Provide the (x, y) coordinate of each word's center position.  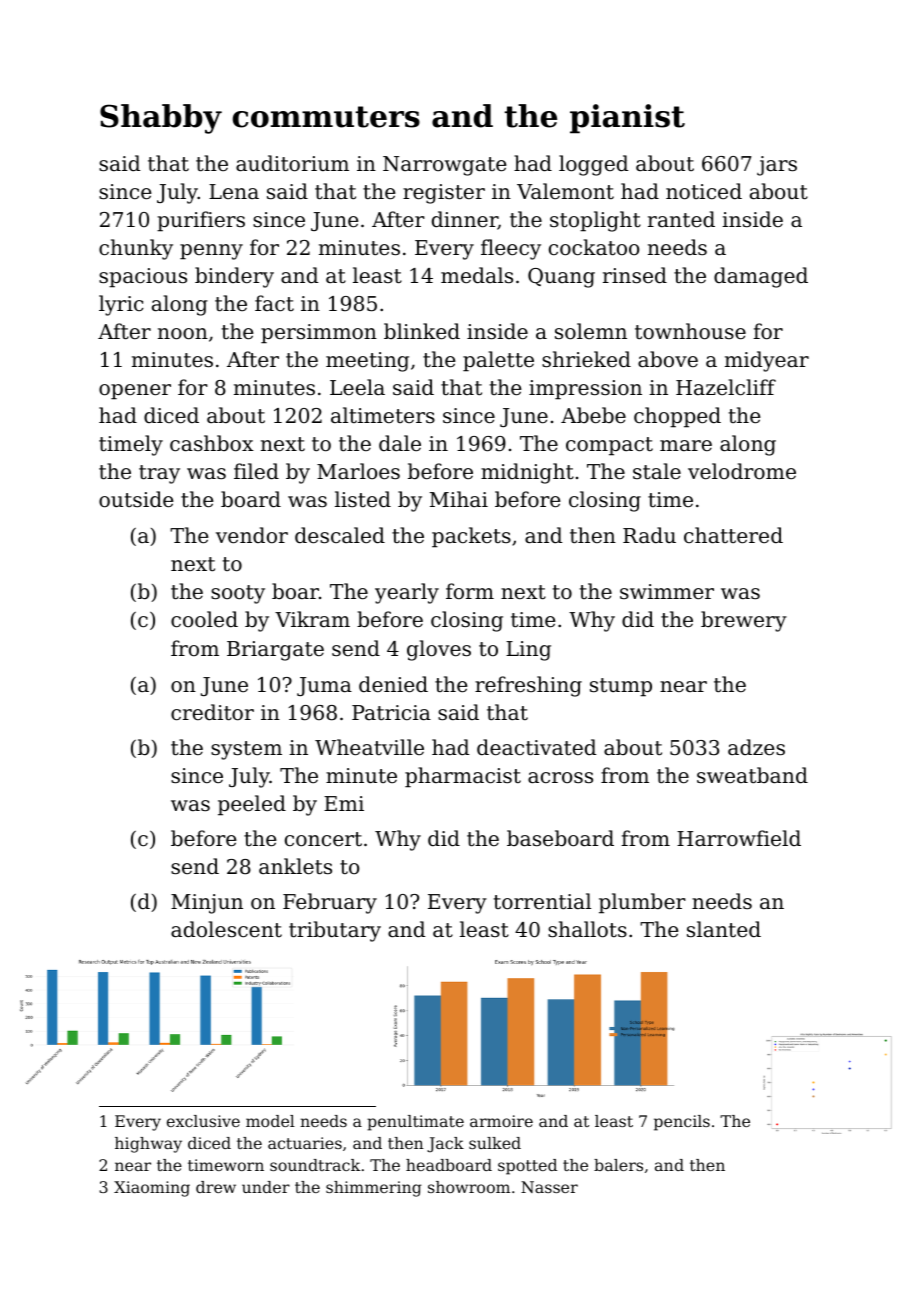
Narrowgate (445, 166)
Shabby (161, 119)
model (270, 1121)
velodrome (742, 471)
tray (159, 474)
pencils (682, 1123)
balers (618, 1165)
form (470, 591)
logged (593, 165)
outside (136, 499)
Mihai (459, 499)
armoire (501, 1121)
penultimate (415, 1123)
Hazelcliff (726, 387)
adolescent (226, 929)
